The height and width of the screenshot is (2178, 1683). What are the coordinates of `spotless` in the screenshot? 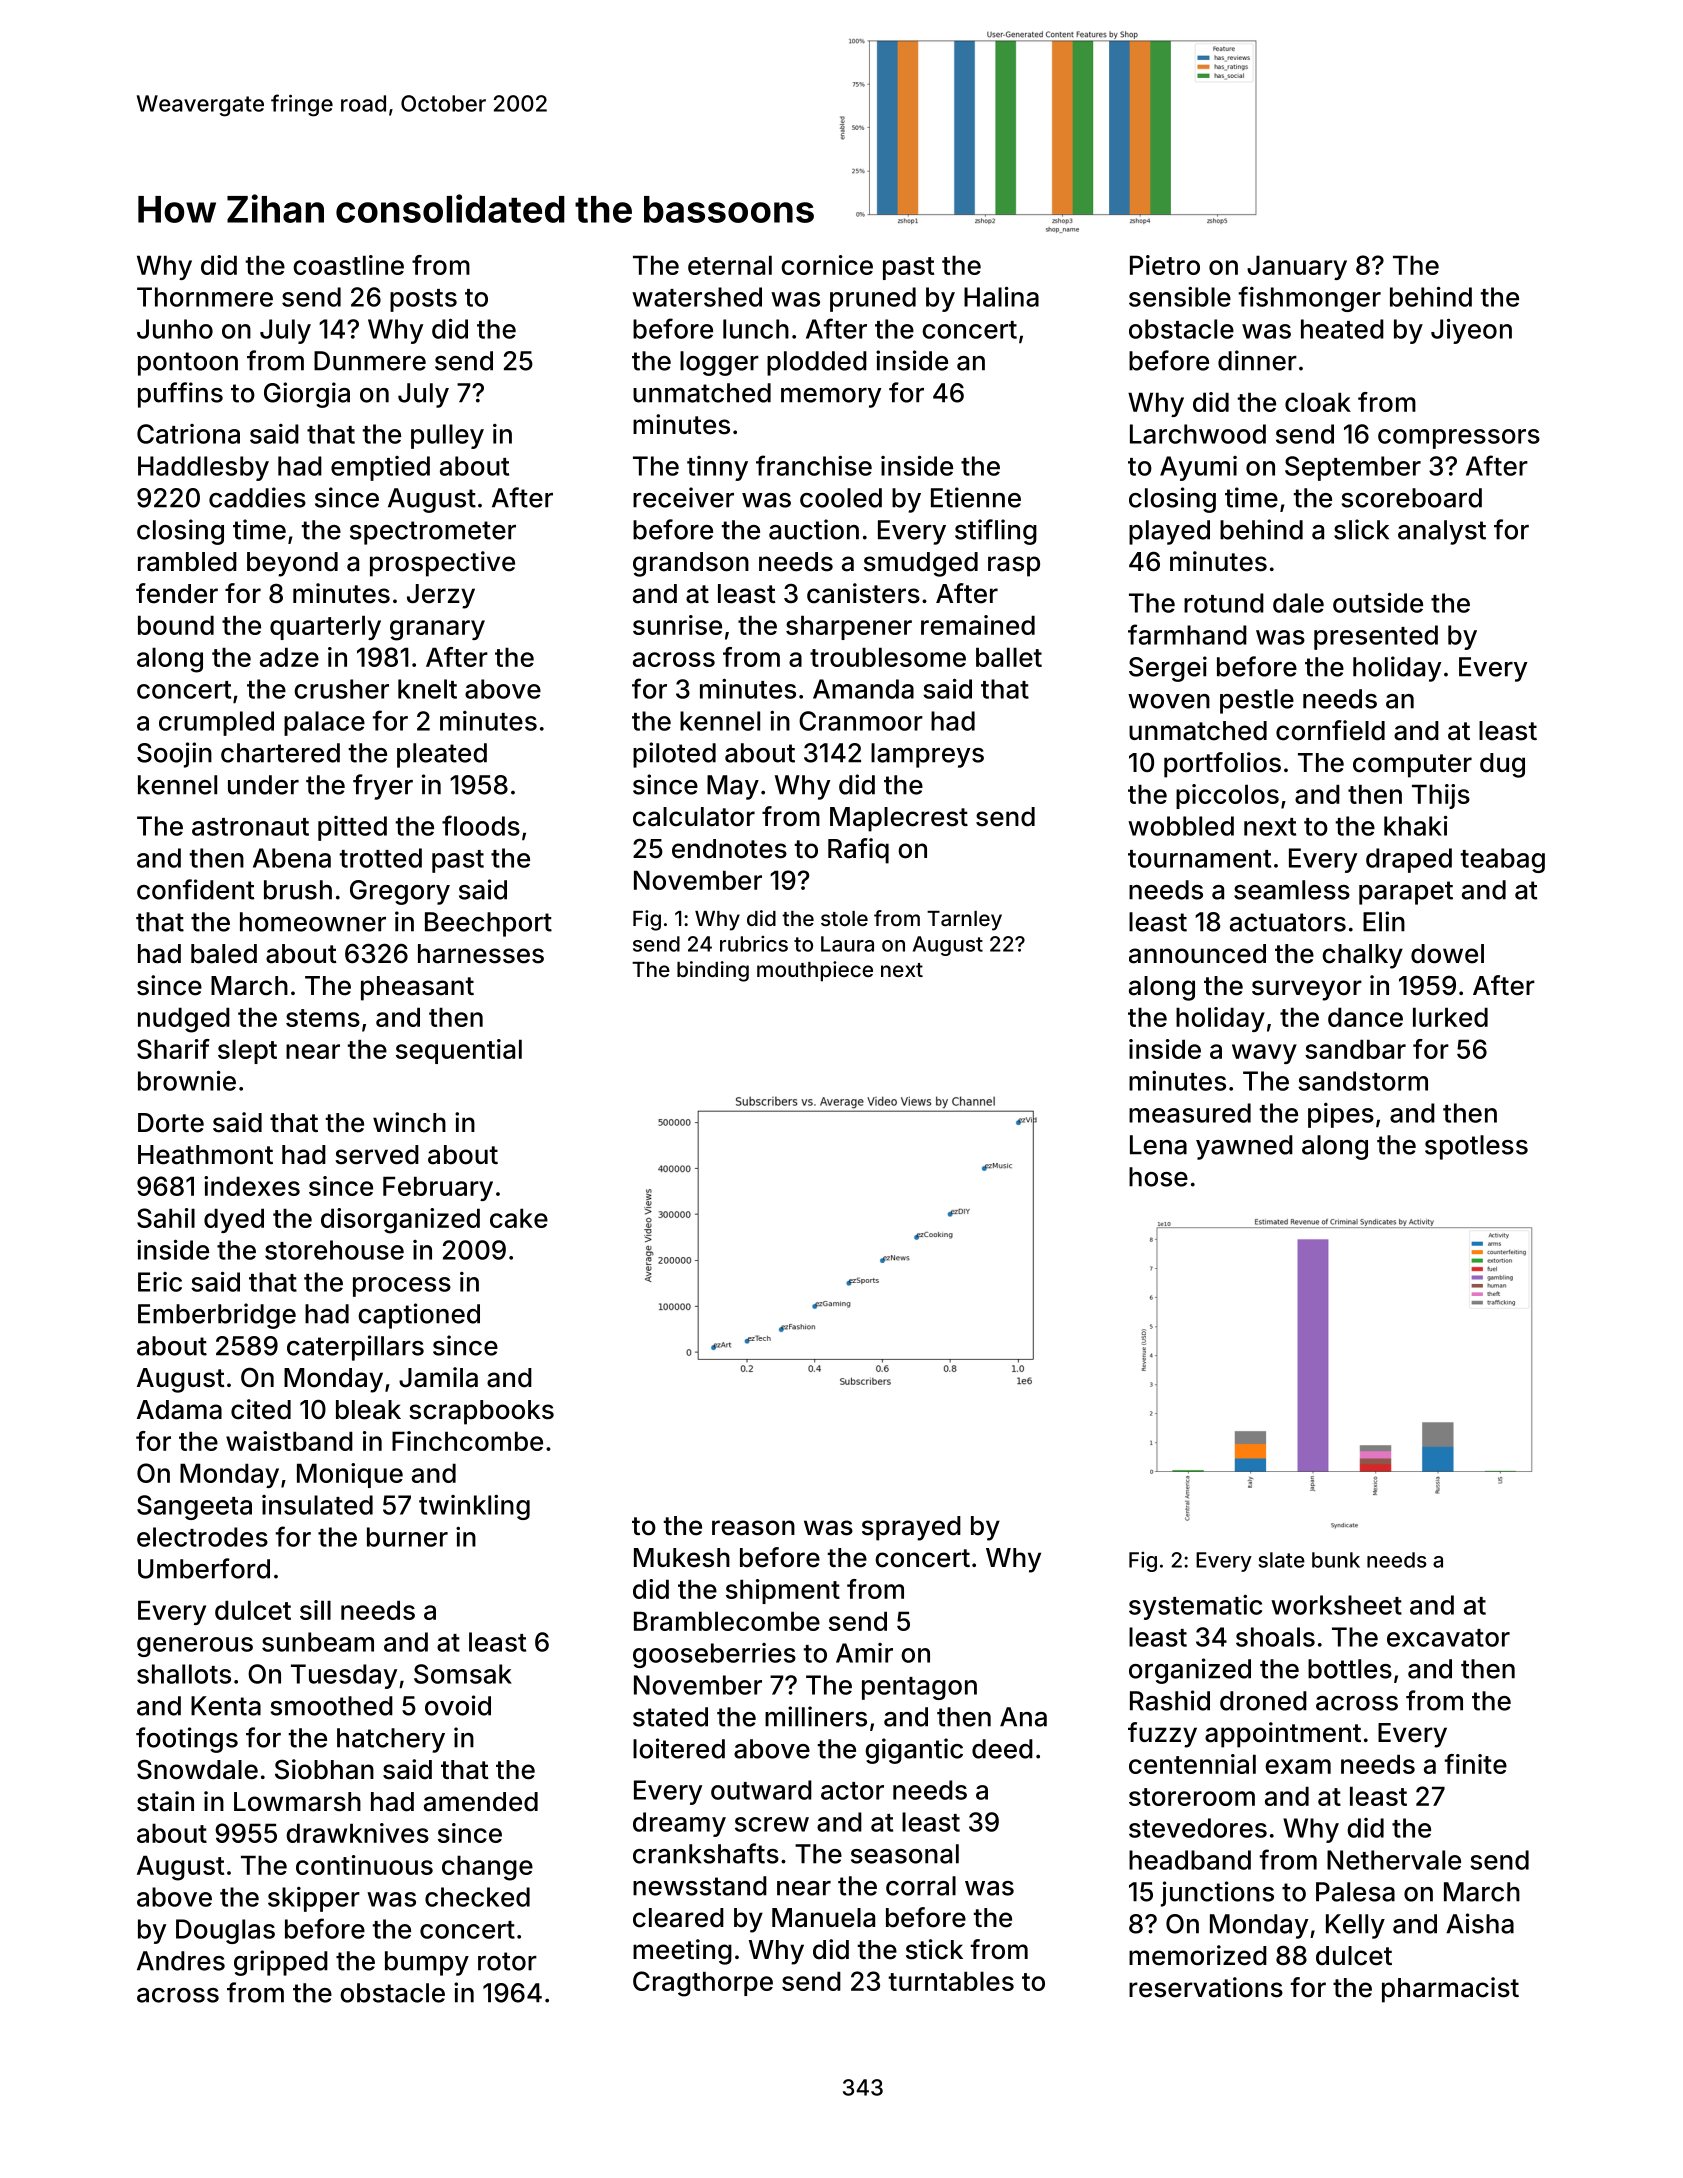 It's located at (1476, 1147).
